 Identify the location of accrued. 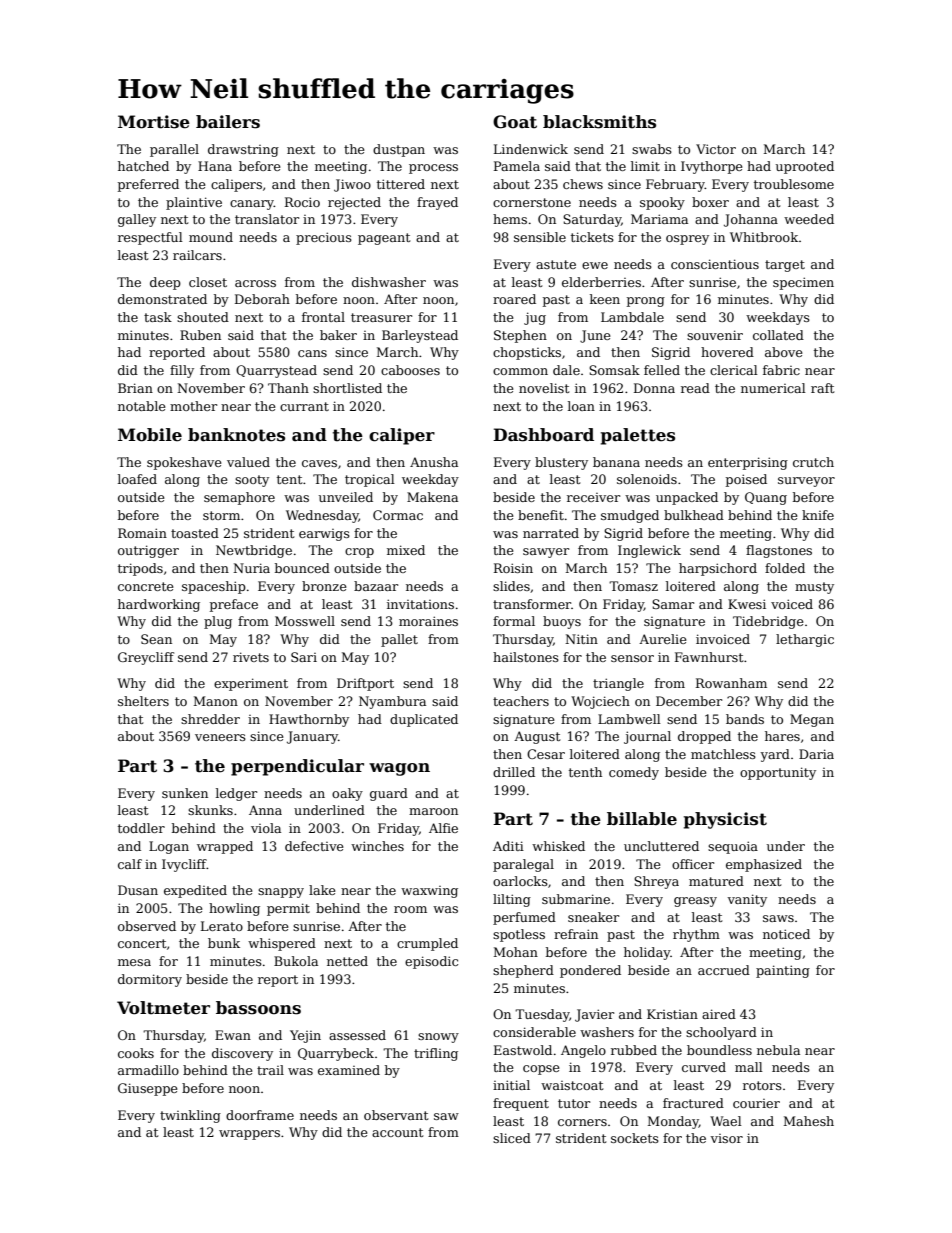
(724, 970).
